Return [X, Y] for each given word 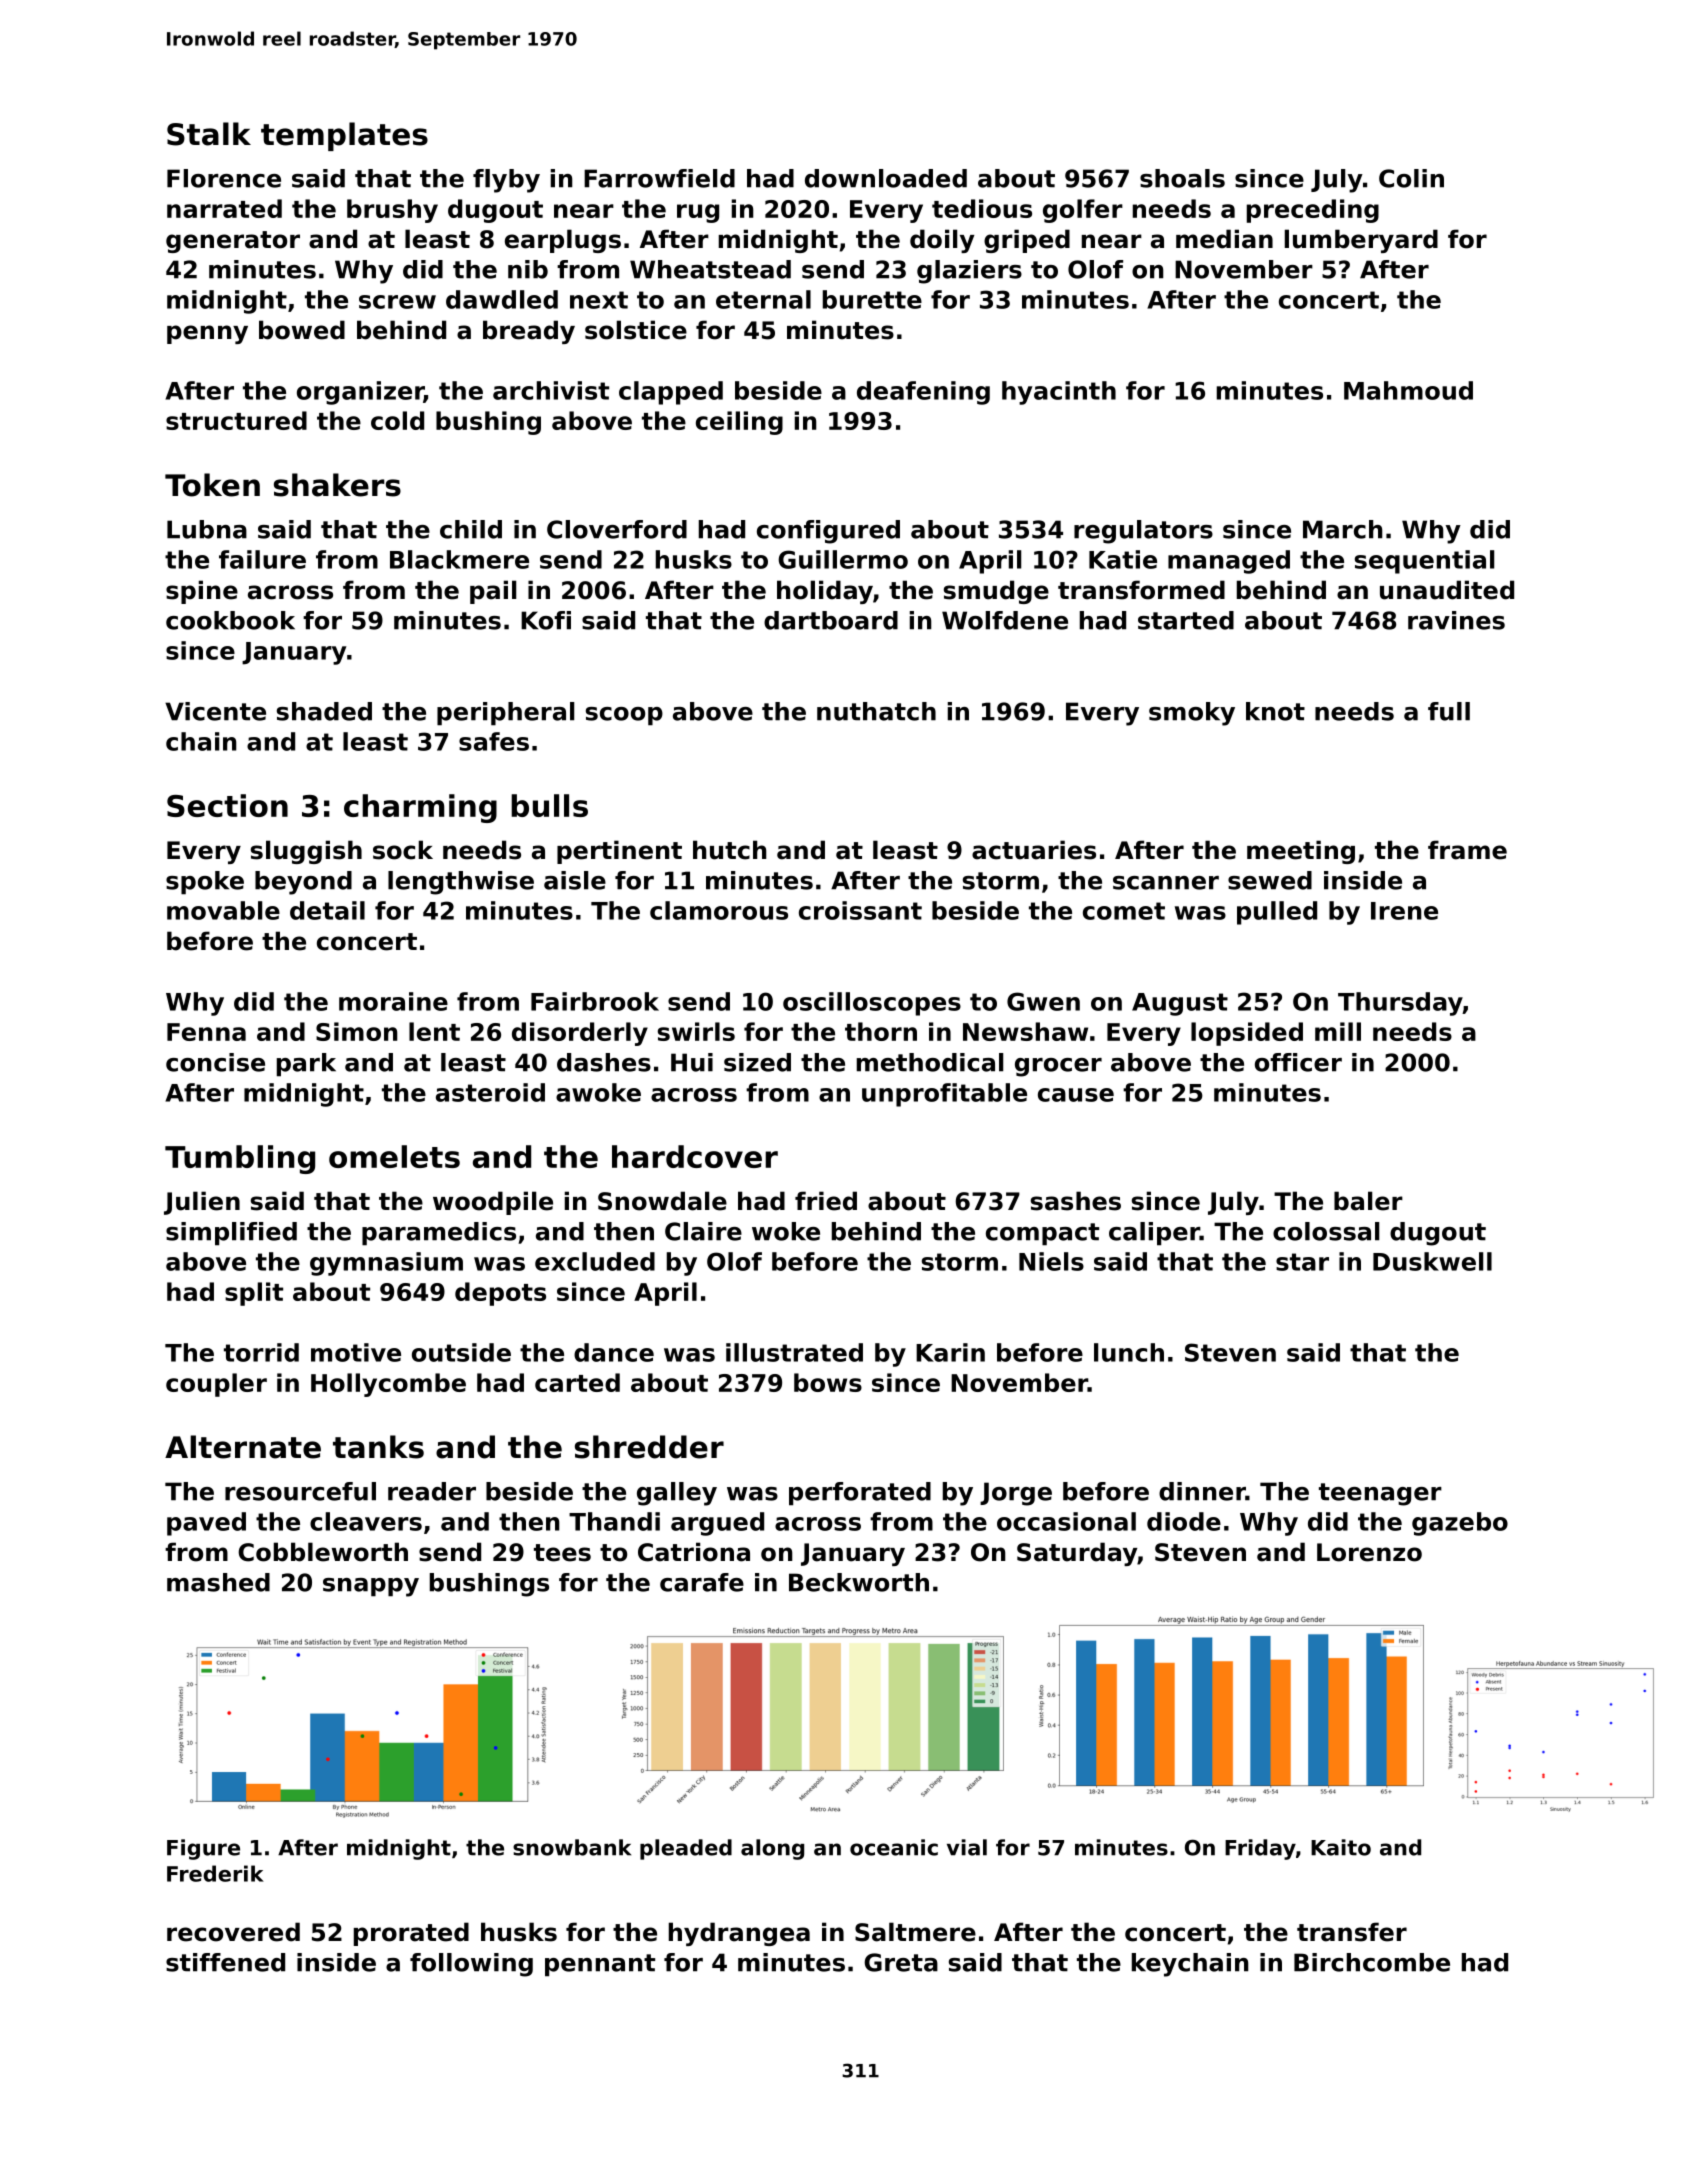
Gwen [1043, 1001]
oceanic [894, 1847]
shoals [1182, 178]
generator [233, 242]
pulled [1277, 913]
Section [227, 805]
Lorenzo [1369, 1552]
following [471, 1965]
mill [1338, 1031]
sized [757, 1062]
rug [698, 213]
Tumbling [240, 1159]
